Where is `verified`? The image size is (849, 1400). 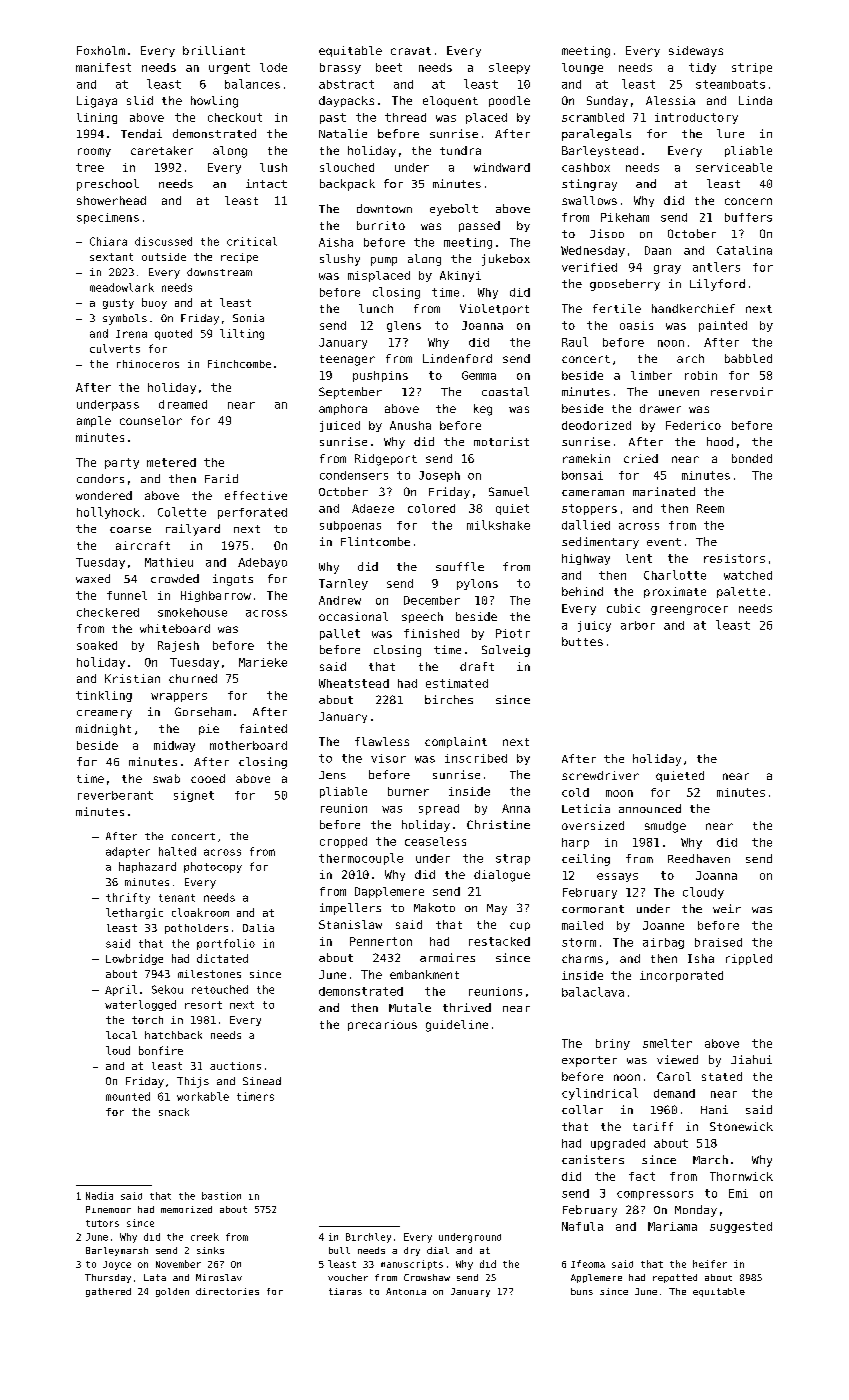 verified is located at coordinates (589, 267).
